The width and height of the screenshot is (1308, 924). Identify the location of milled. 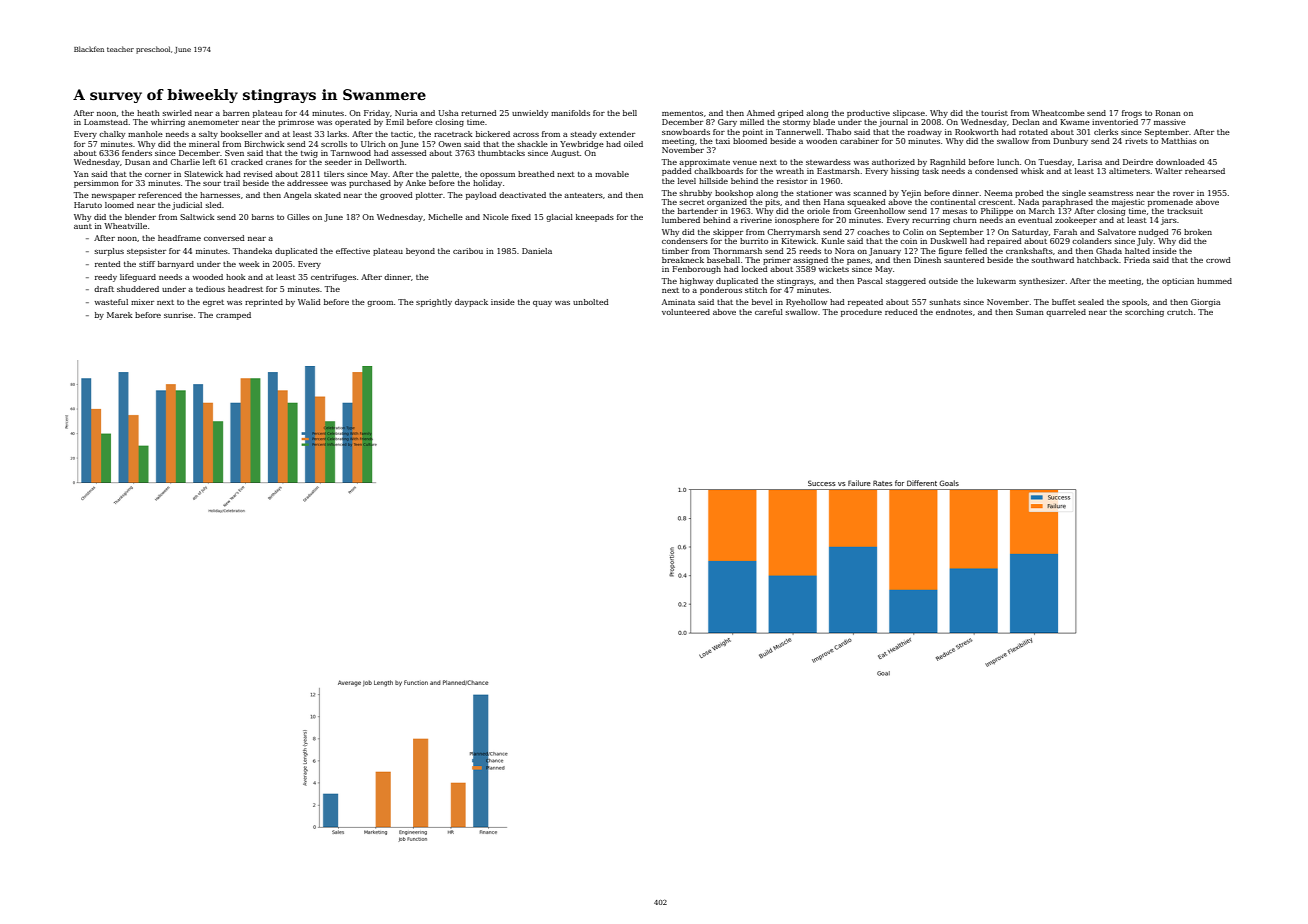
(752, 122).
